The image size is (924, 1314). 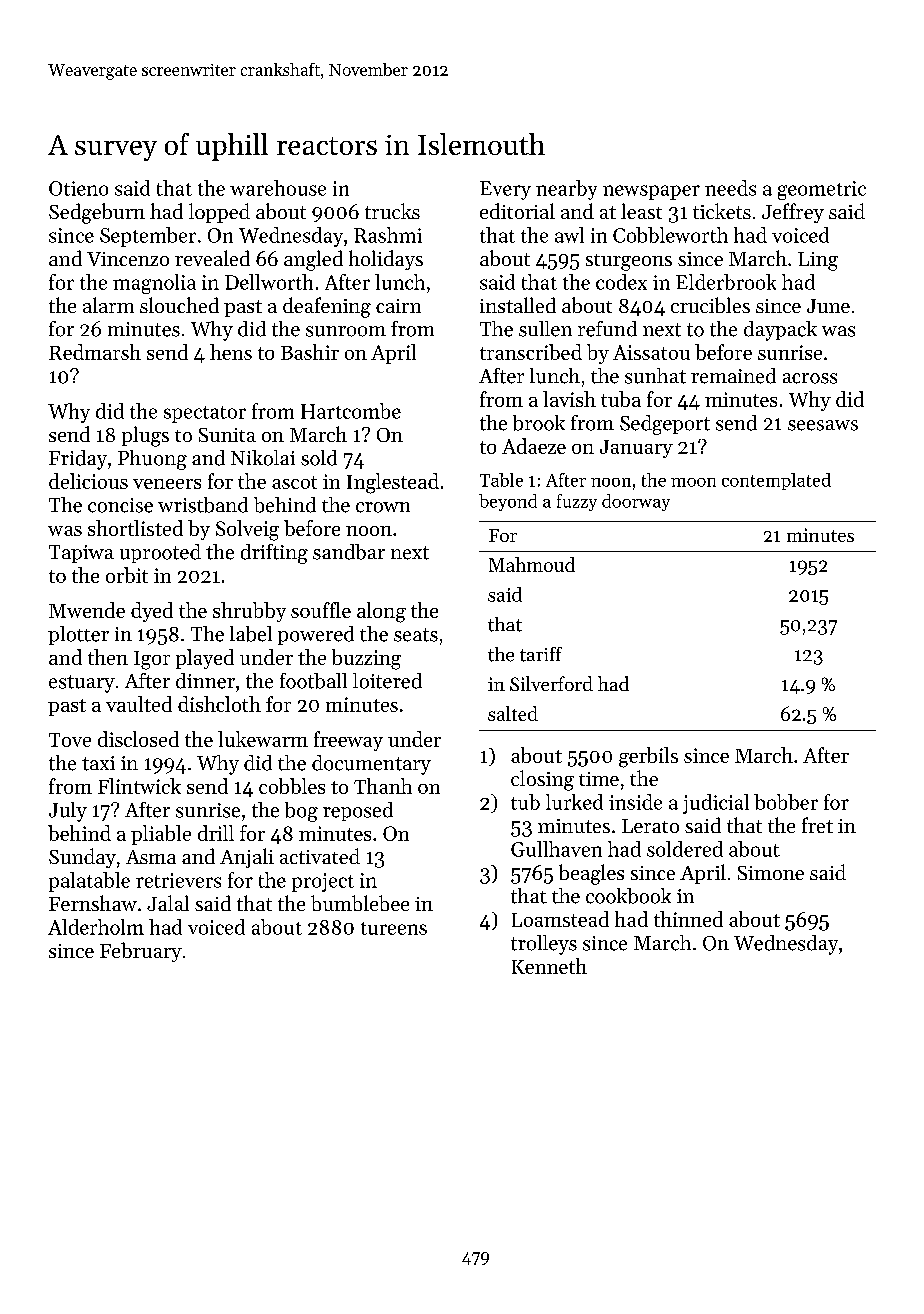 I want to click on beyond, so click(x=508, y=502).
